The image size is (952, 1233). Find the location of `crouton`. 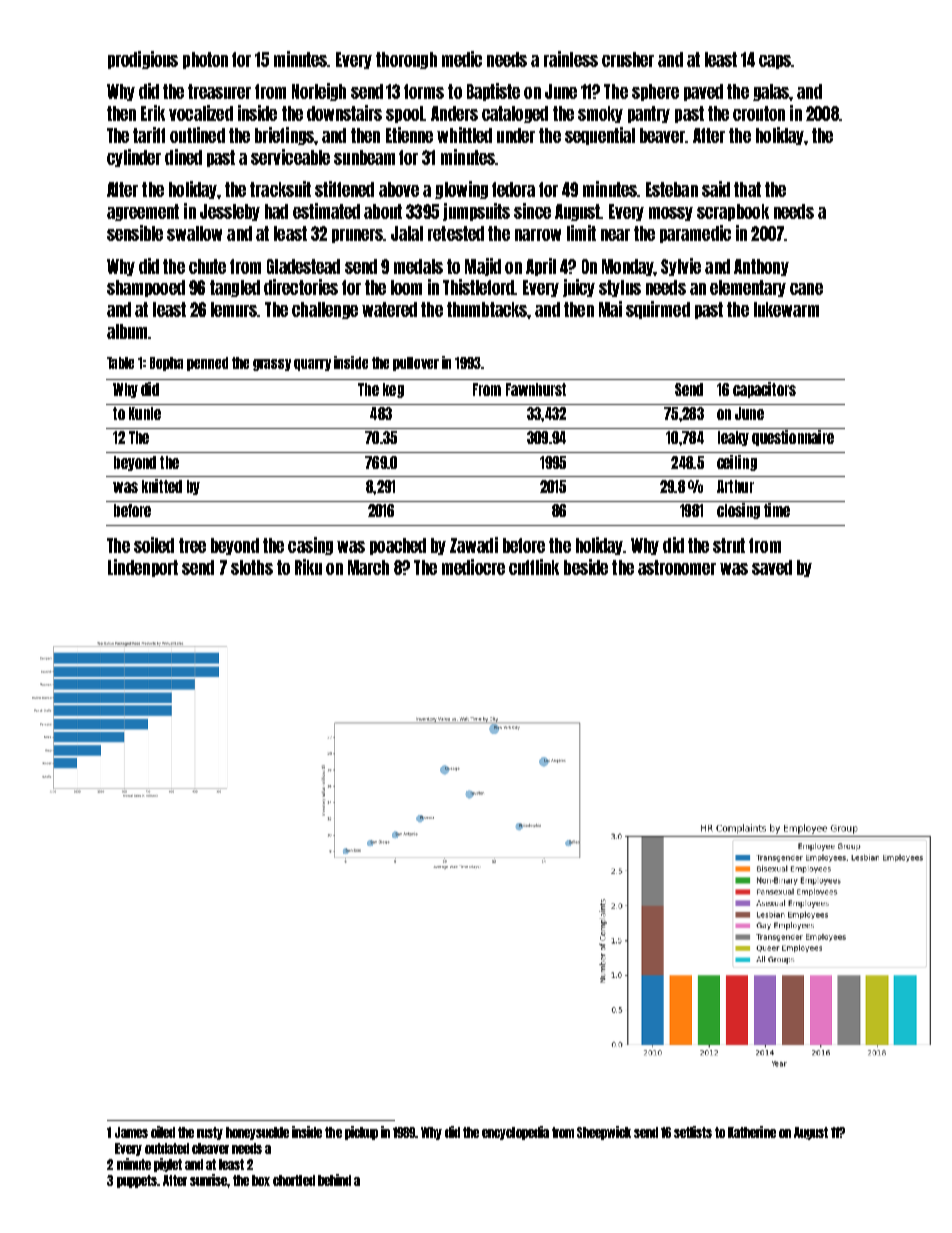

crouton is located at coordinates (759, 113).
